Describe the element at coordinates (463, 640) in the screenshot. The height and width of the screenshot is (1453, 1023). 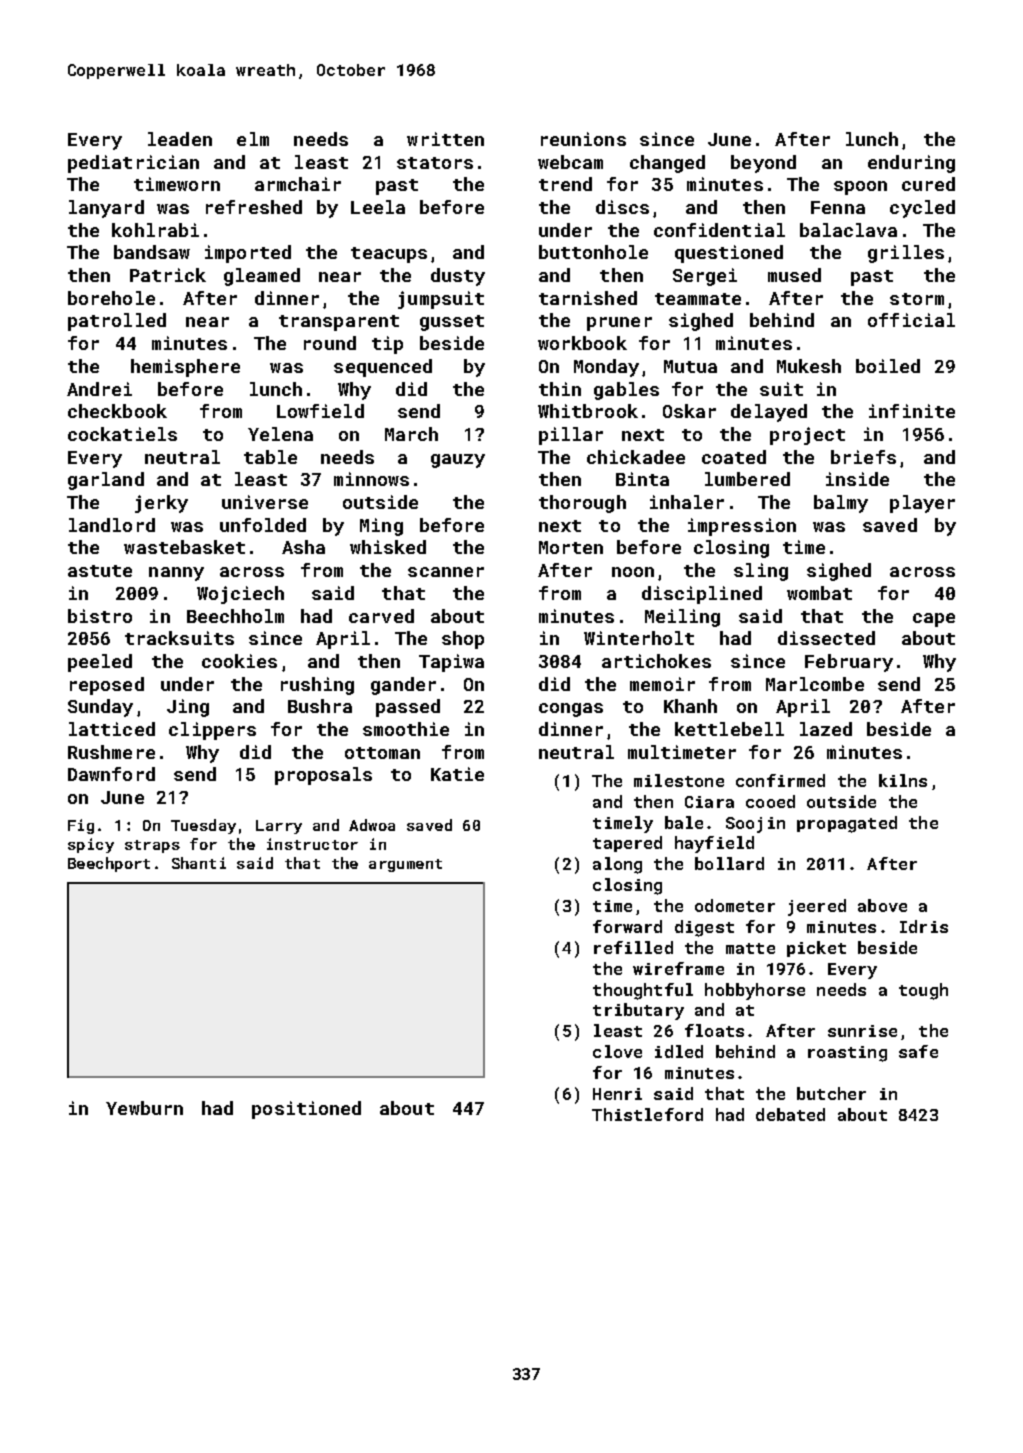
I see `shop` at that location.
